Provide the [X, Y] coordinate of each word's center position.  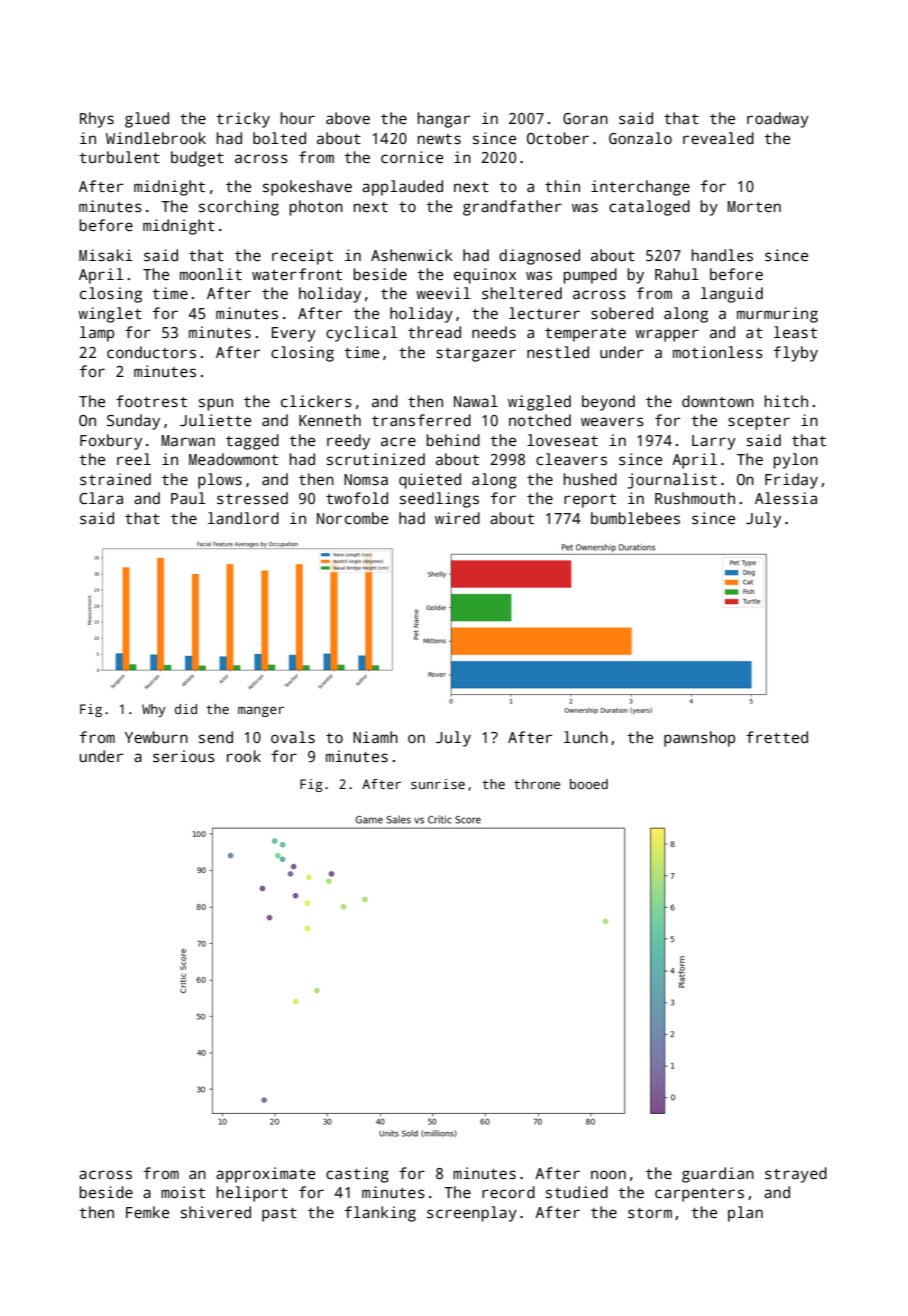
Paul [188, 498]
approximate [265, 1175]
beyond [608, 403]
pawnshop [699, 739]
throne [537, 784]
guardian [718, 1175]
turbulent [119, 157]
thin [562, 186]
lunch [586, 737]
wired [457, 518]
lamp [97, 334]
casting [357, 1175]
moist [183, 1192]
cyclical [362, 334]
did [186, 709]
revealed [718, 138]
